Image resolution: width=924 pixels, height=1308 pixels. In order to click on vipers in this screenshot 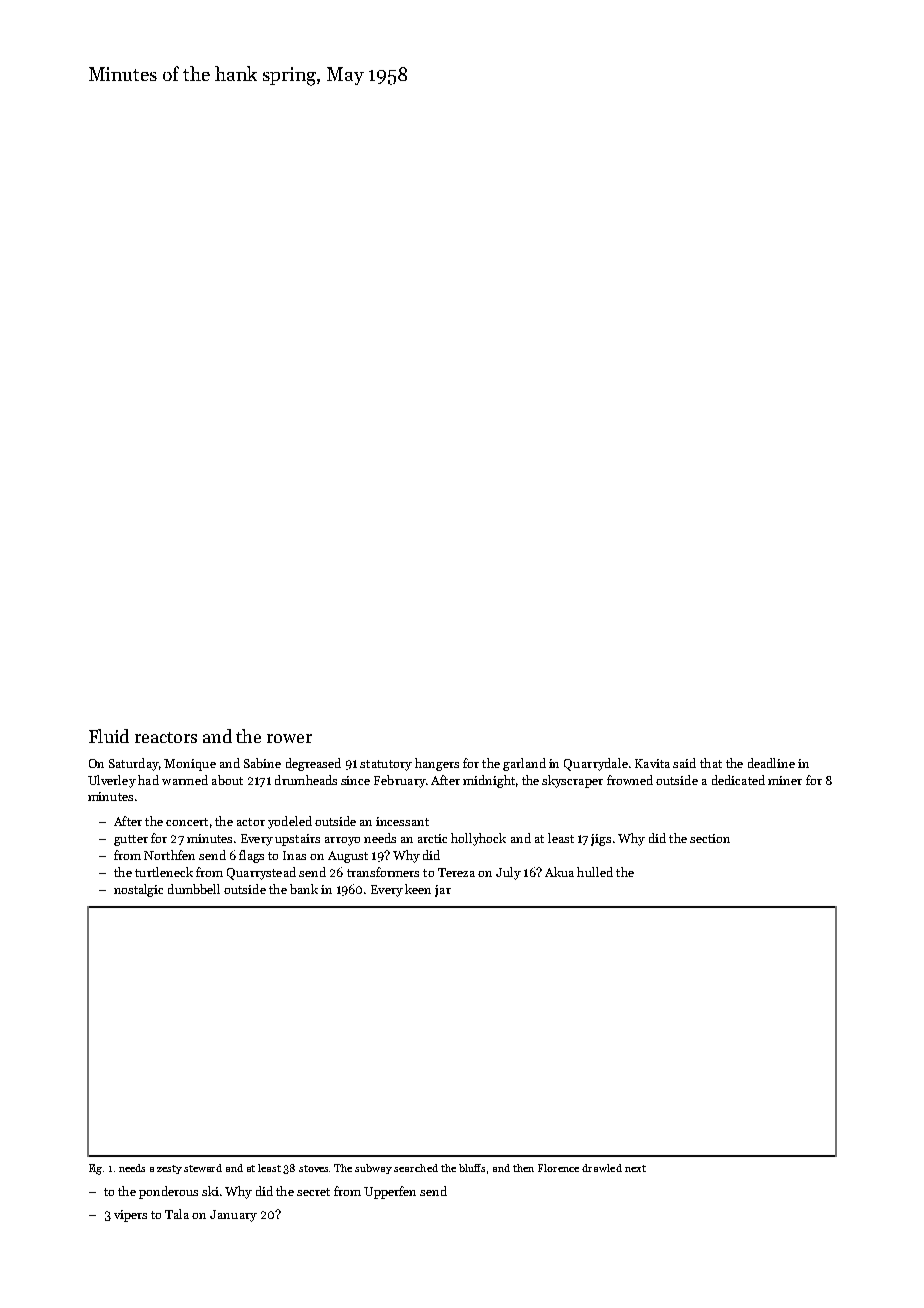, I will do `click(130, 1216)`.
